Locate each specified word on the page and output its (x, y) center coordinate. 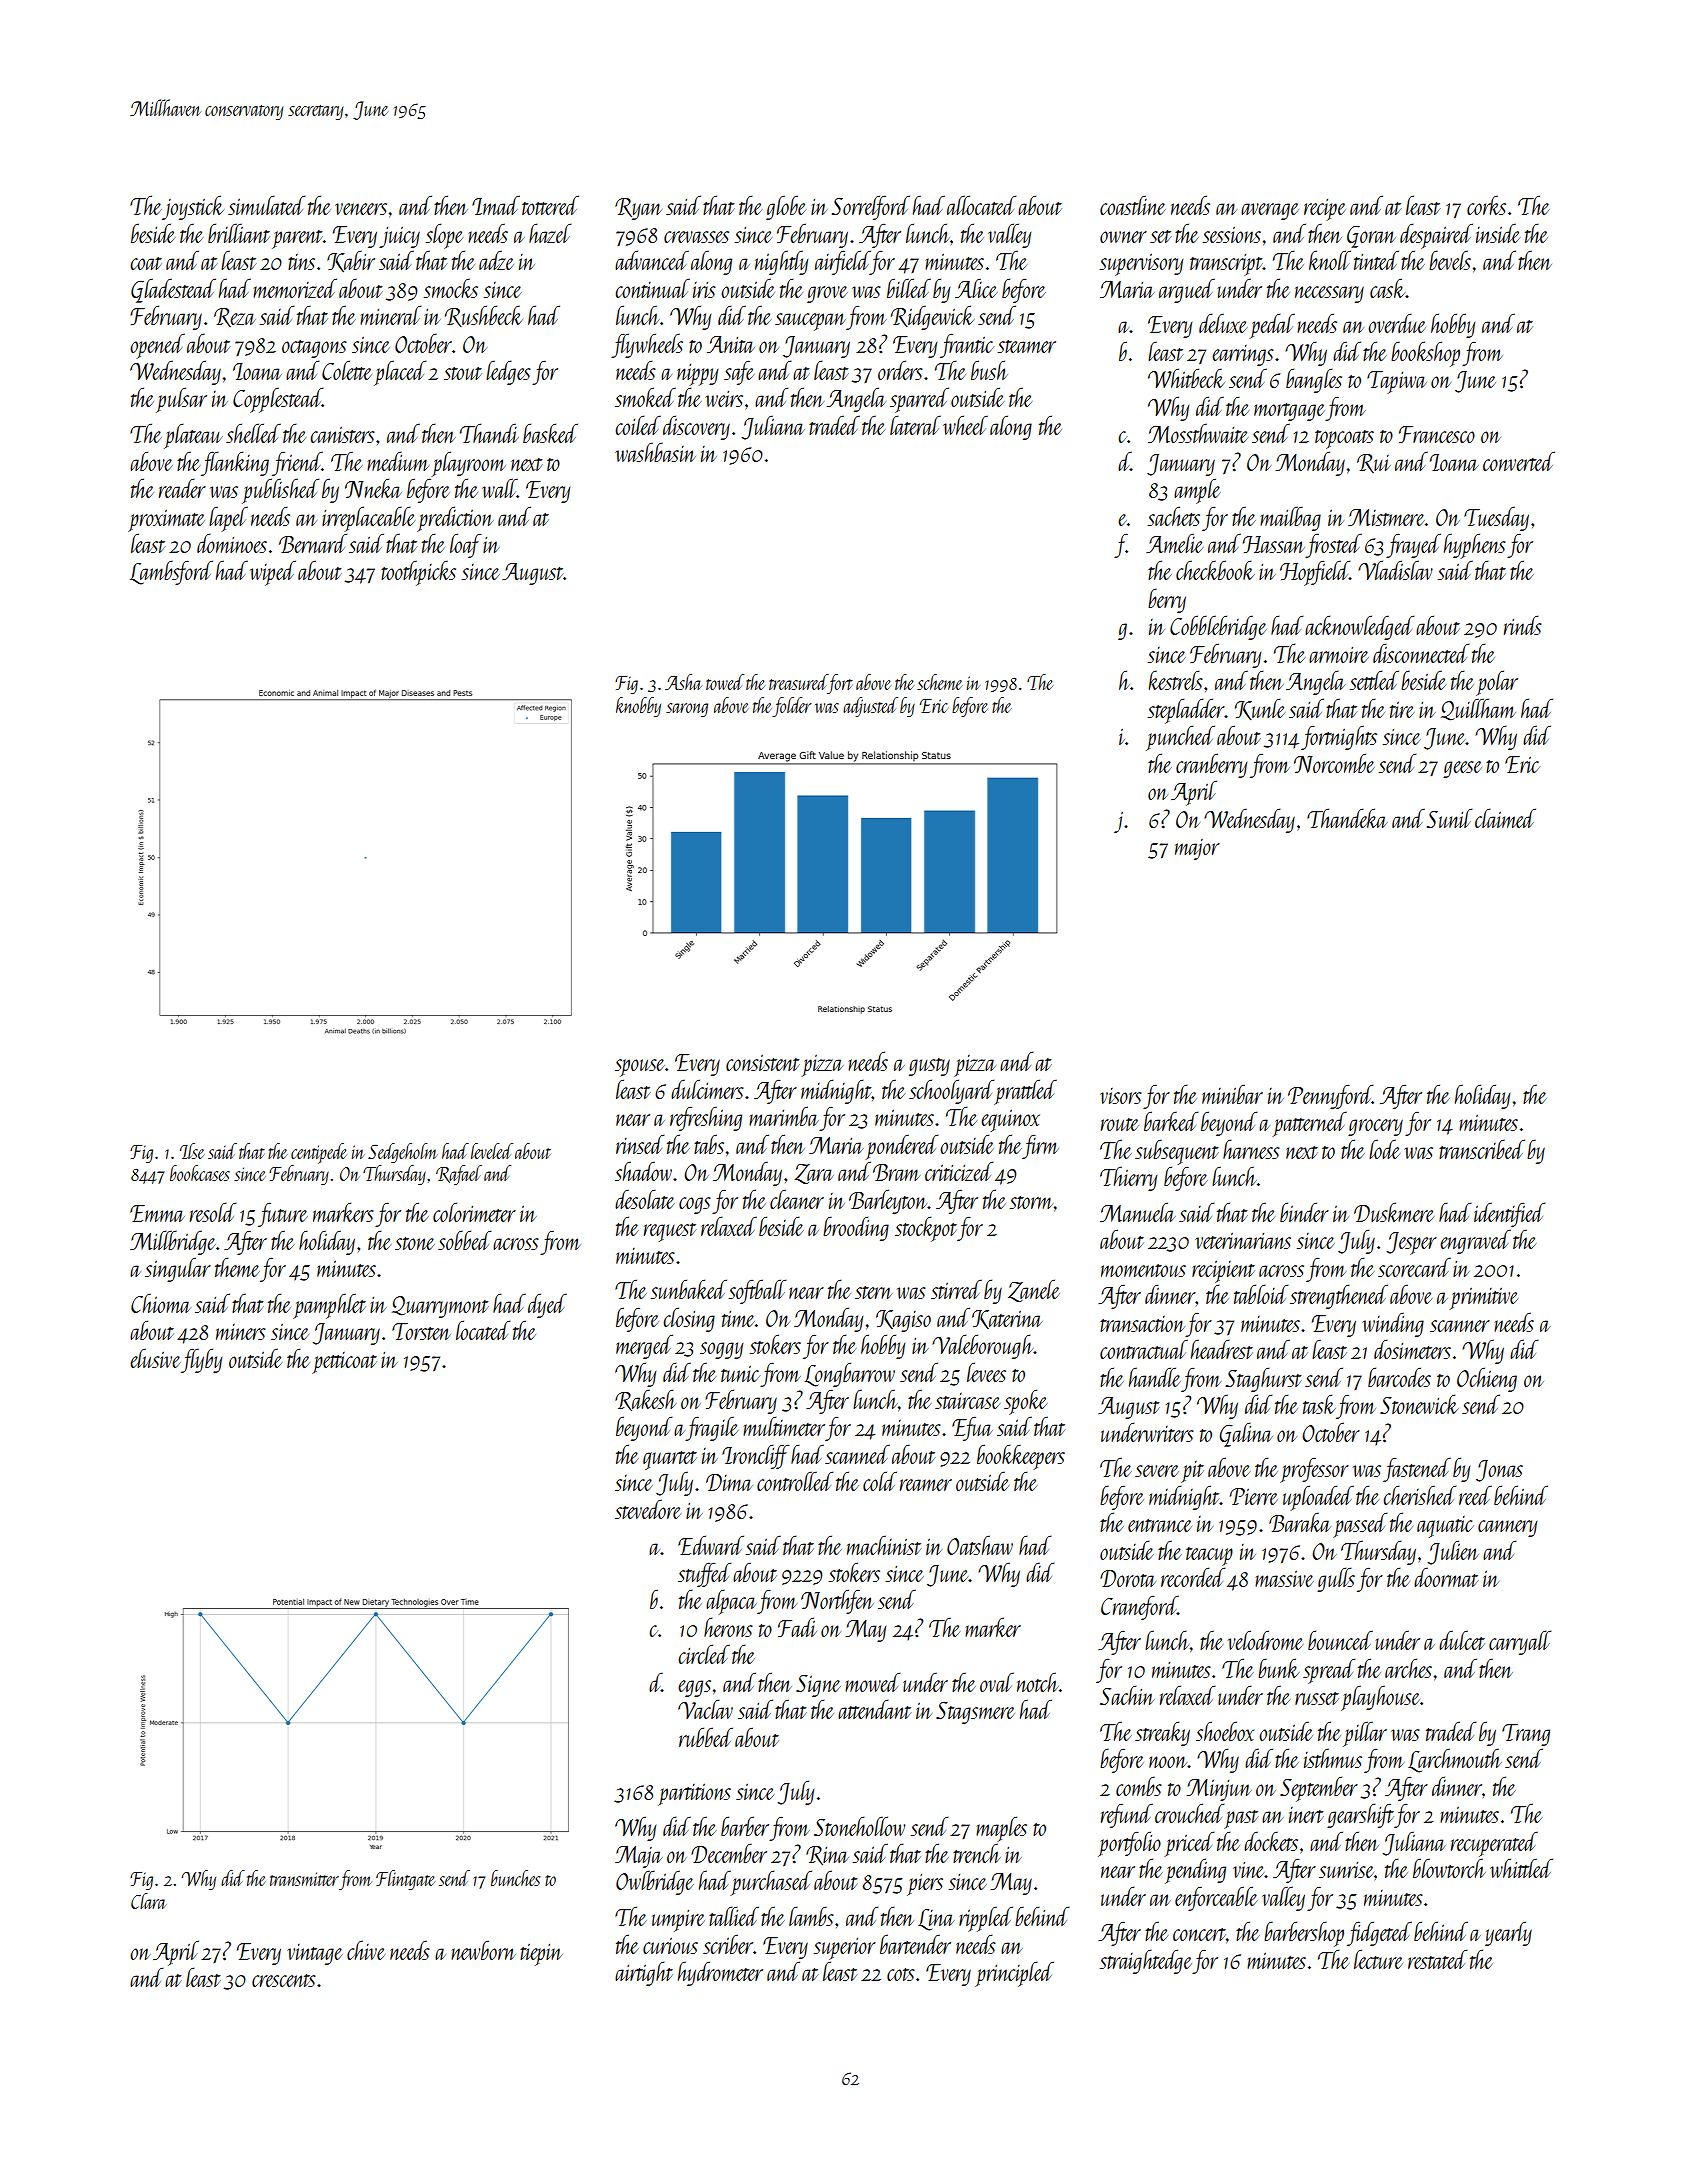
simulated (266, 205)
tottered (550, 205)
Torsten (421, 1331)
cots (901, 1974)
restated (1437, 1959)
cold (880, 1481)
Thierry (1128, 1178)
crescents (284, 1980)
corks (1486, 205)
